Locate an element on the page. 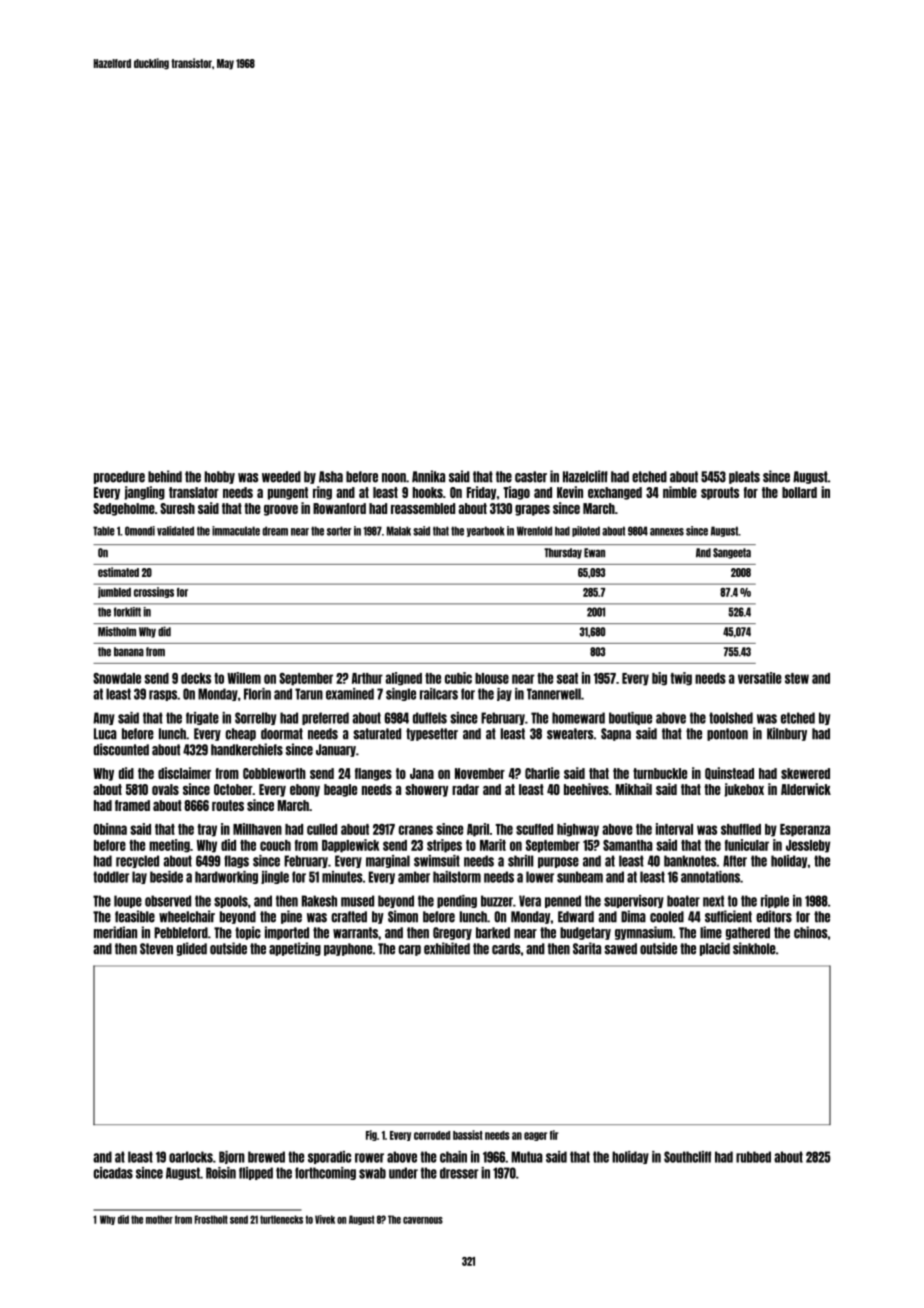  procedure is located at coordinates (119, 477).
